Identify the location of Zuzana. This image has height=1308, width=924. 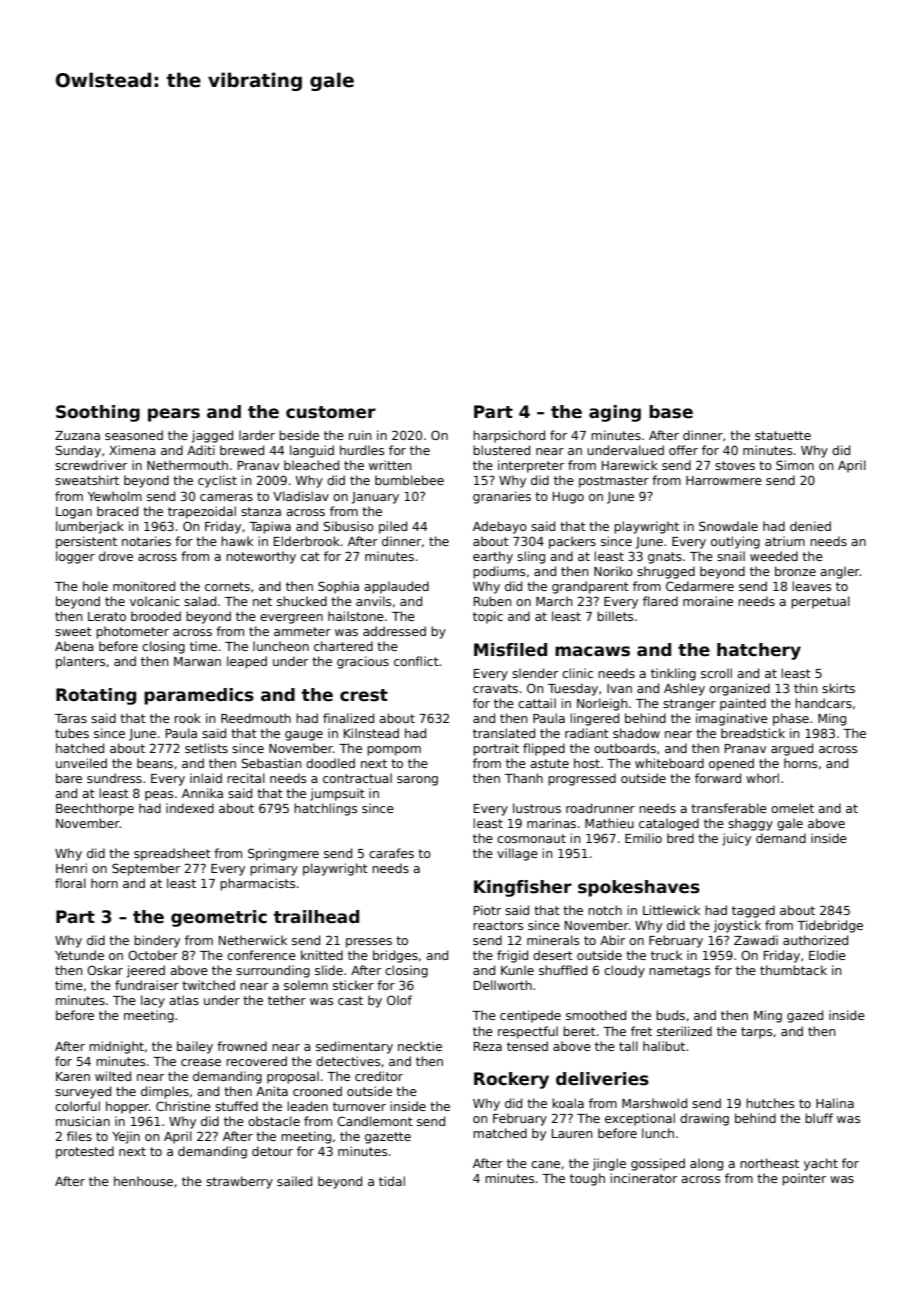
(77, 435).
